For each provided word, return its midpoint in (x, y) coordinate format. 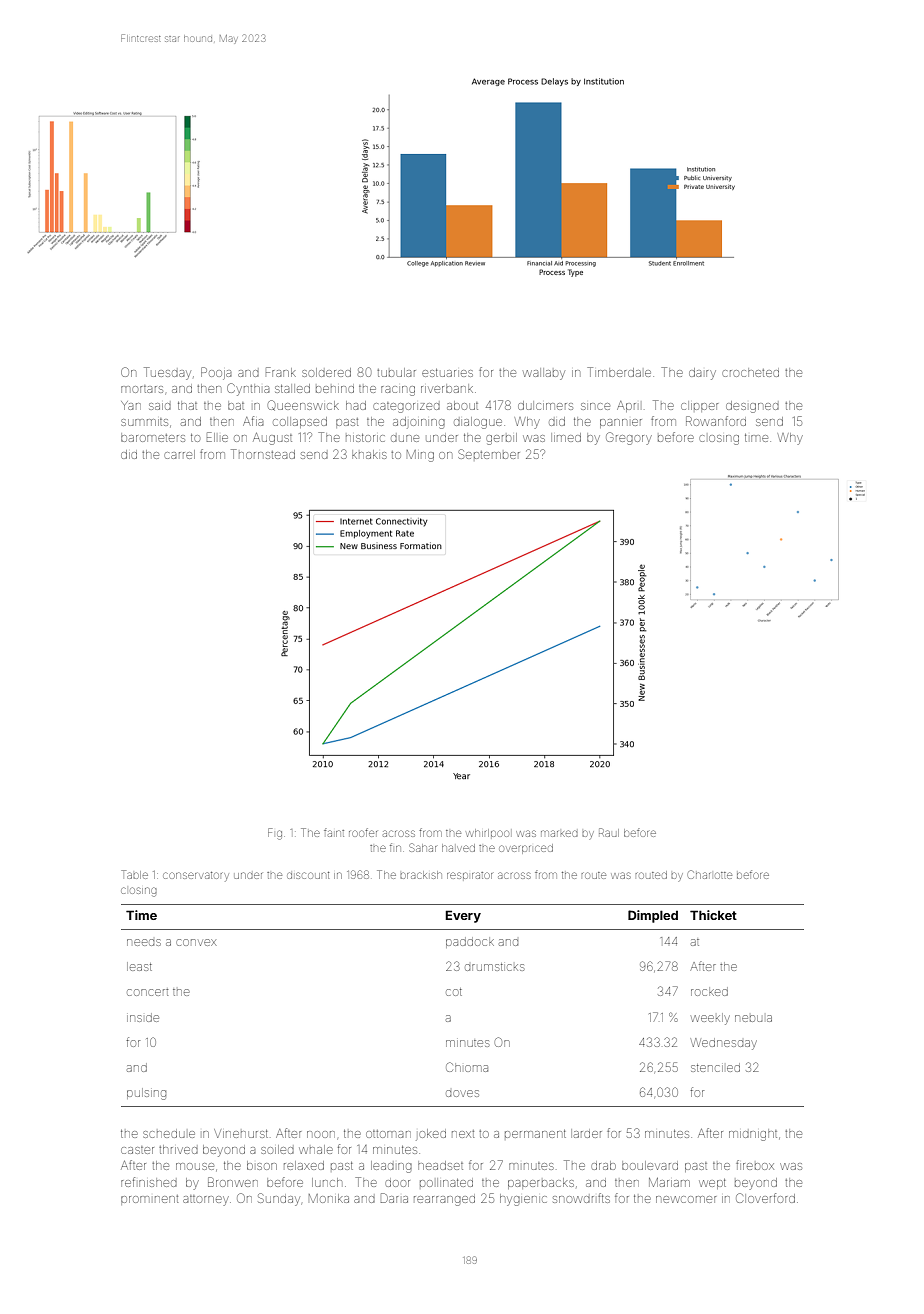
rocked (709, 991)
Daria (394, 1198)
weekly (710, 1019)
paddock (470, 942)
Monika (329, 1198)
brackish (421, 875)
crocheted (750, 372)
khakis (369, 454)
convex (196, 942)
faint (334, 832)
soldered (326, 372)
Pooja (216, 373)
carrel (179, 454)
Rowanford (716, 421)
